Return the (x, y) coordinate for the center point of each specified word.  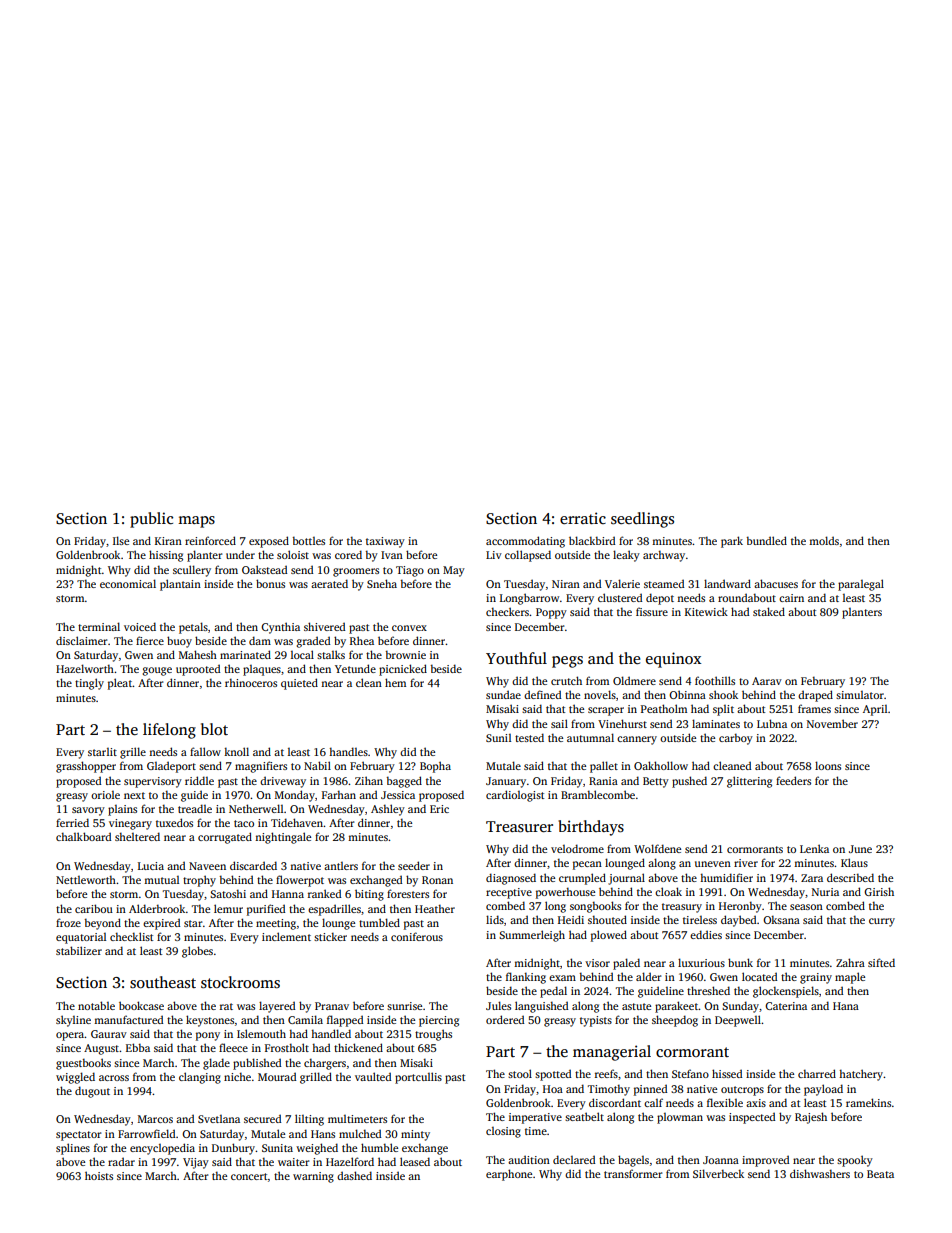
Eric (439, 809)
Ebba (138, 1047)
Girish (879, 891)
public (151, 520)
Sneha (382, 583)
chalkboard (83, 836)
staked (769, 611)
